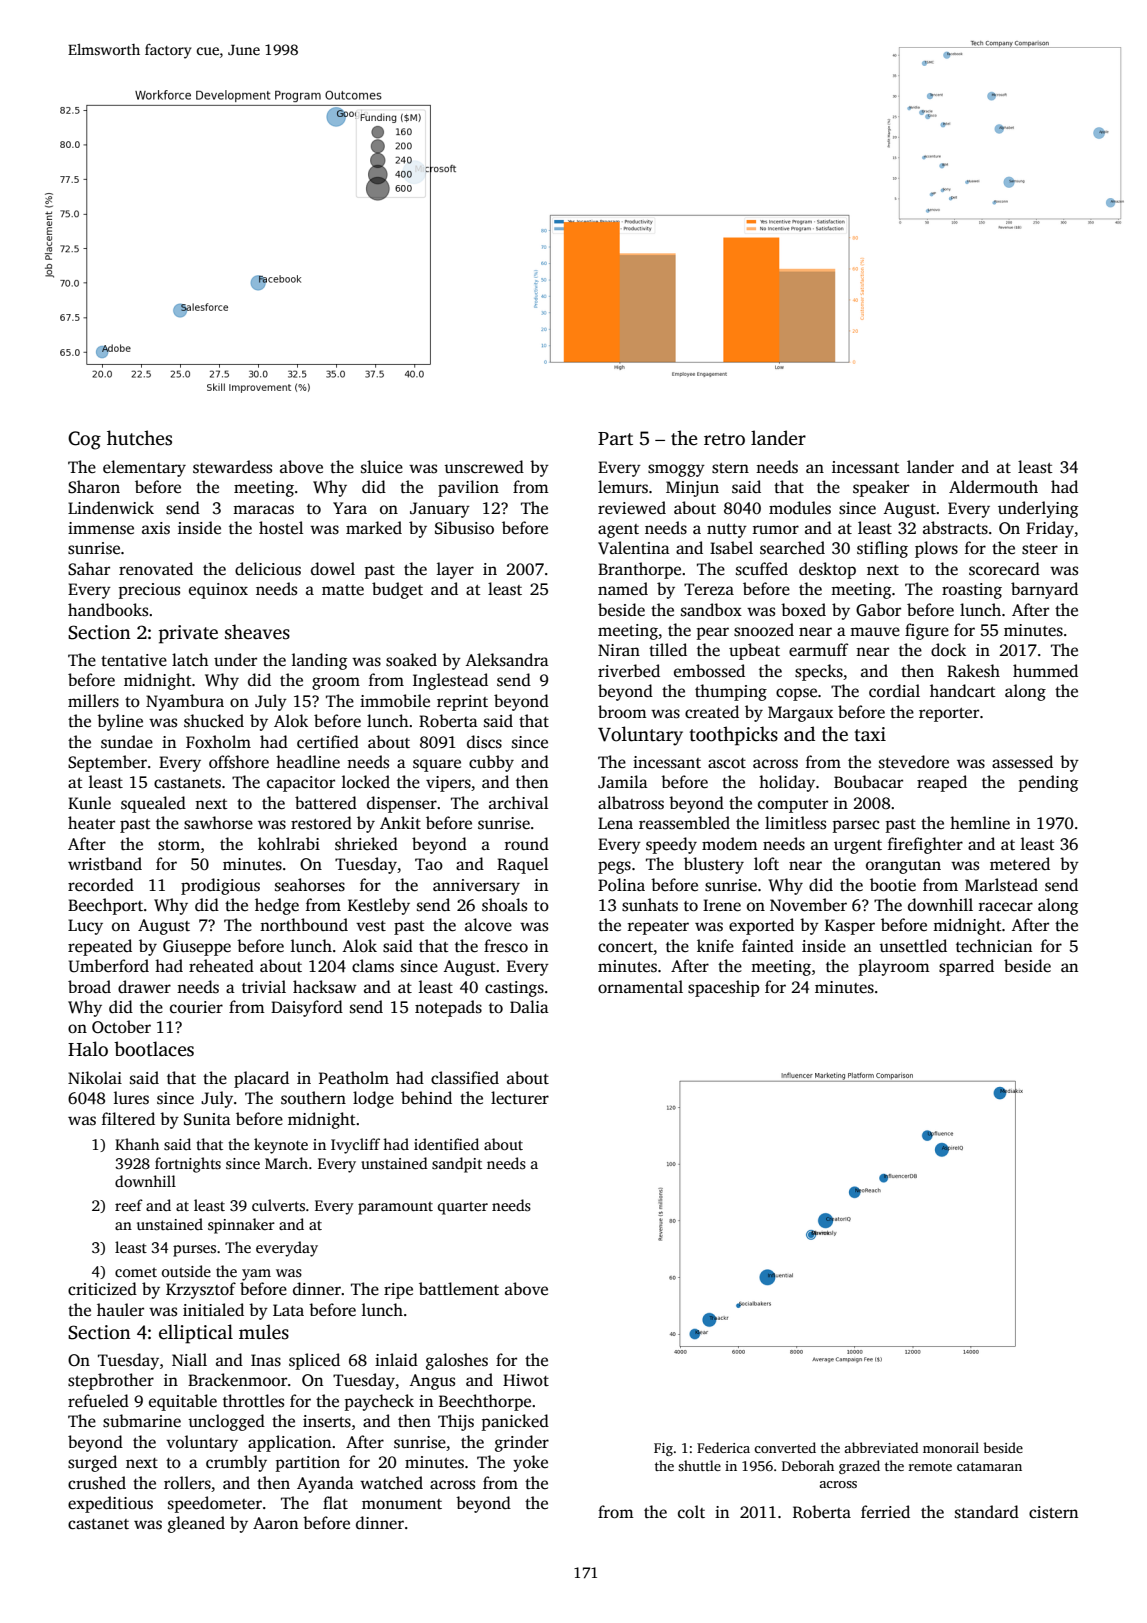  What do you see at coordinates (139, 438) in the document?
I see `hutches` at bounding box center [139, 438].
